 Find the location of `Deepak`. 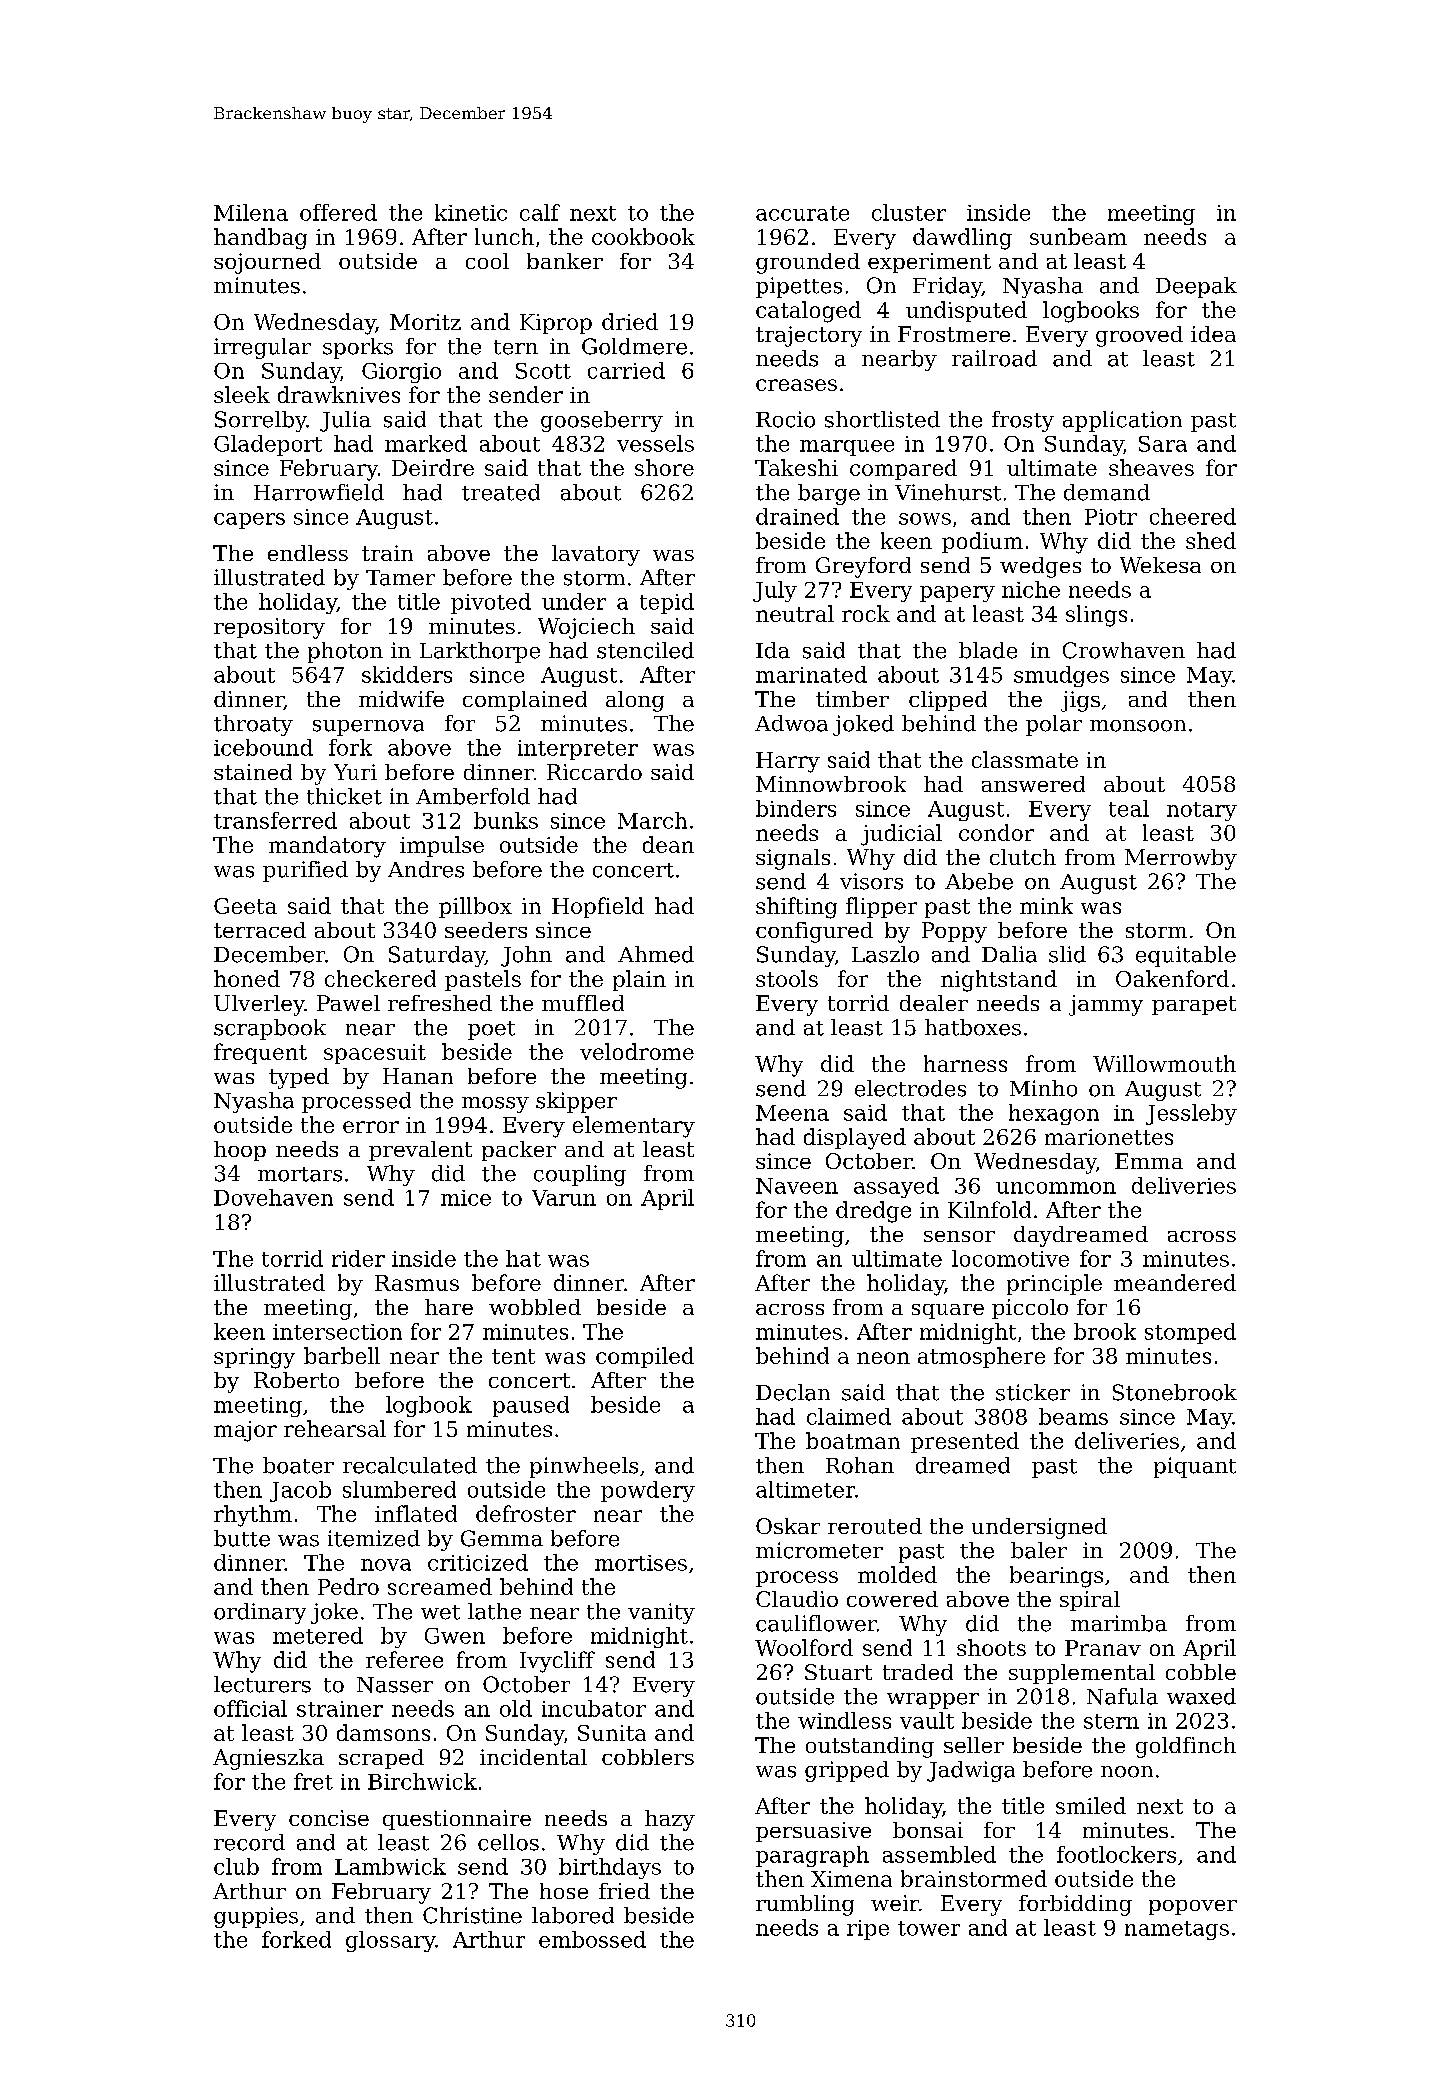

Deepak is located at coordinates (1196, 287).
